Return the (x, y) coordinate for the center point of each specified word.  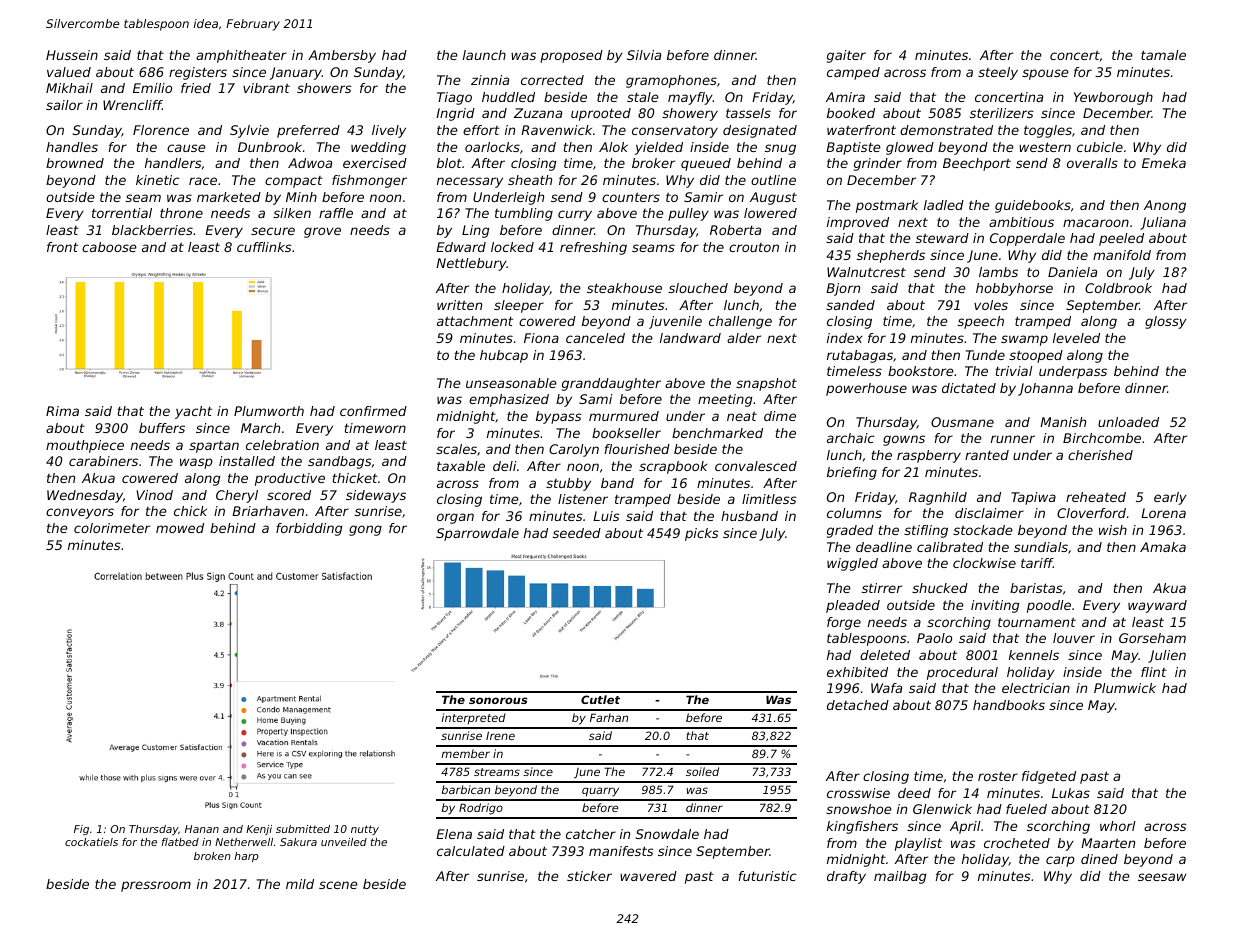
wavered (648, 876)
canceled (595, 338)
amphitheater (241, 56)
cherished (1100, 455)
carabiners (103, 461)
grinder (878, 164)
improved (858, 223)
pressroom (156, 886)
